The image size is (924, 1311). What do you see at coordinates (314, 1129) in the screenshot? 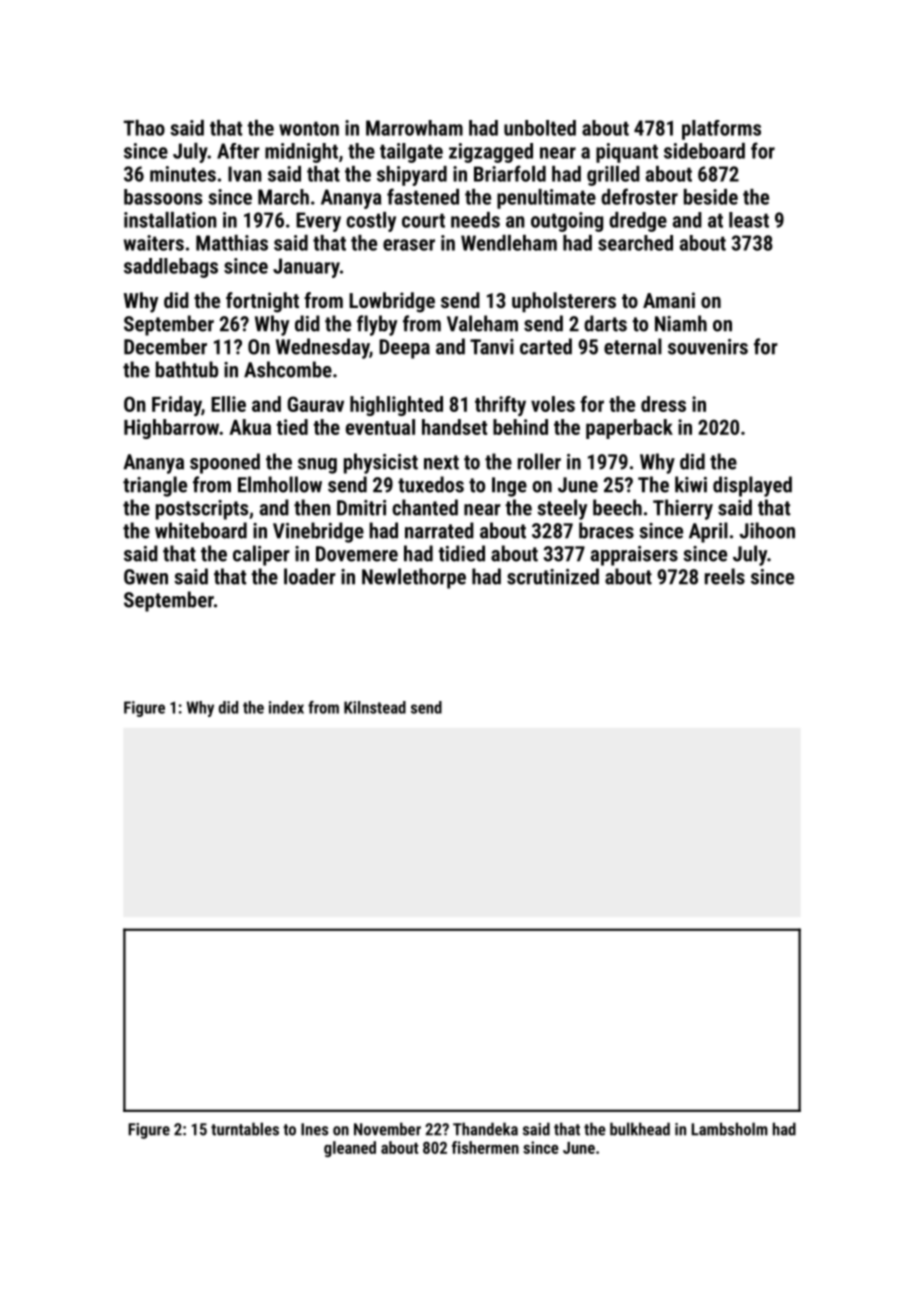
I see `Ines` at bounding box center [314, 1129].
